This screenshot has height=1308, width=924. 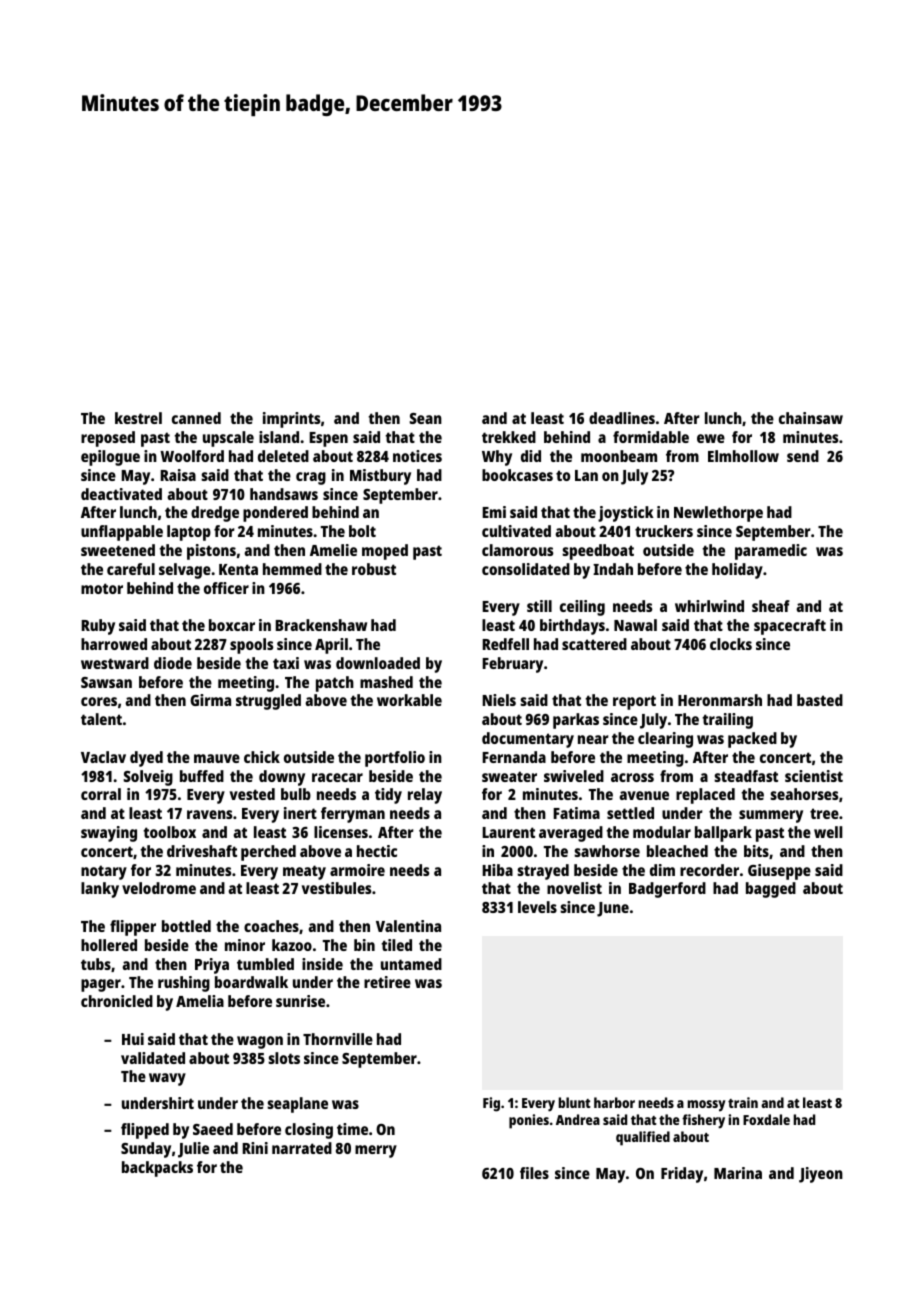 What do you see at coordinates (613, 909) in the screenshot?
I see `June` at bounding box center [613, 909].
